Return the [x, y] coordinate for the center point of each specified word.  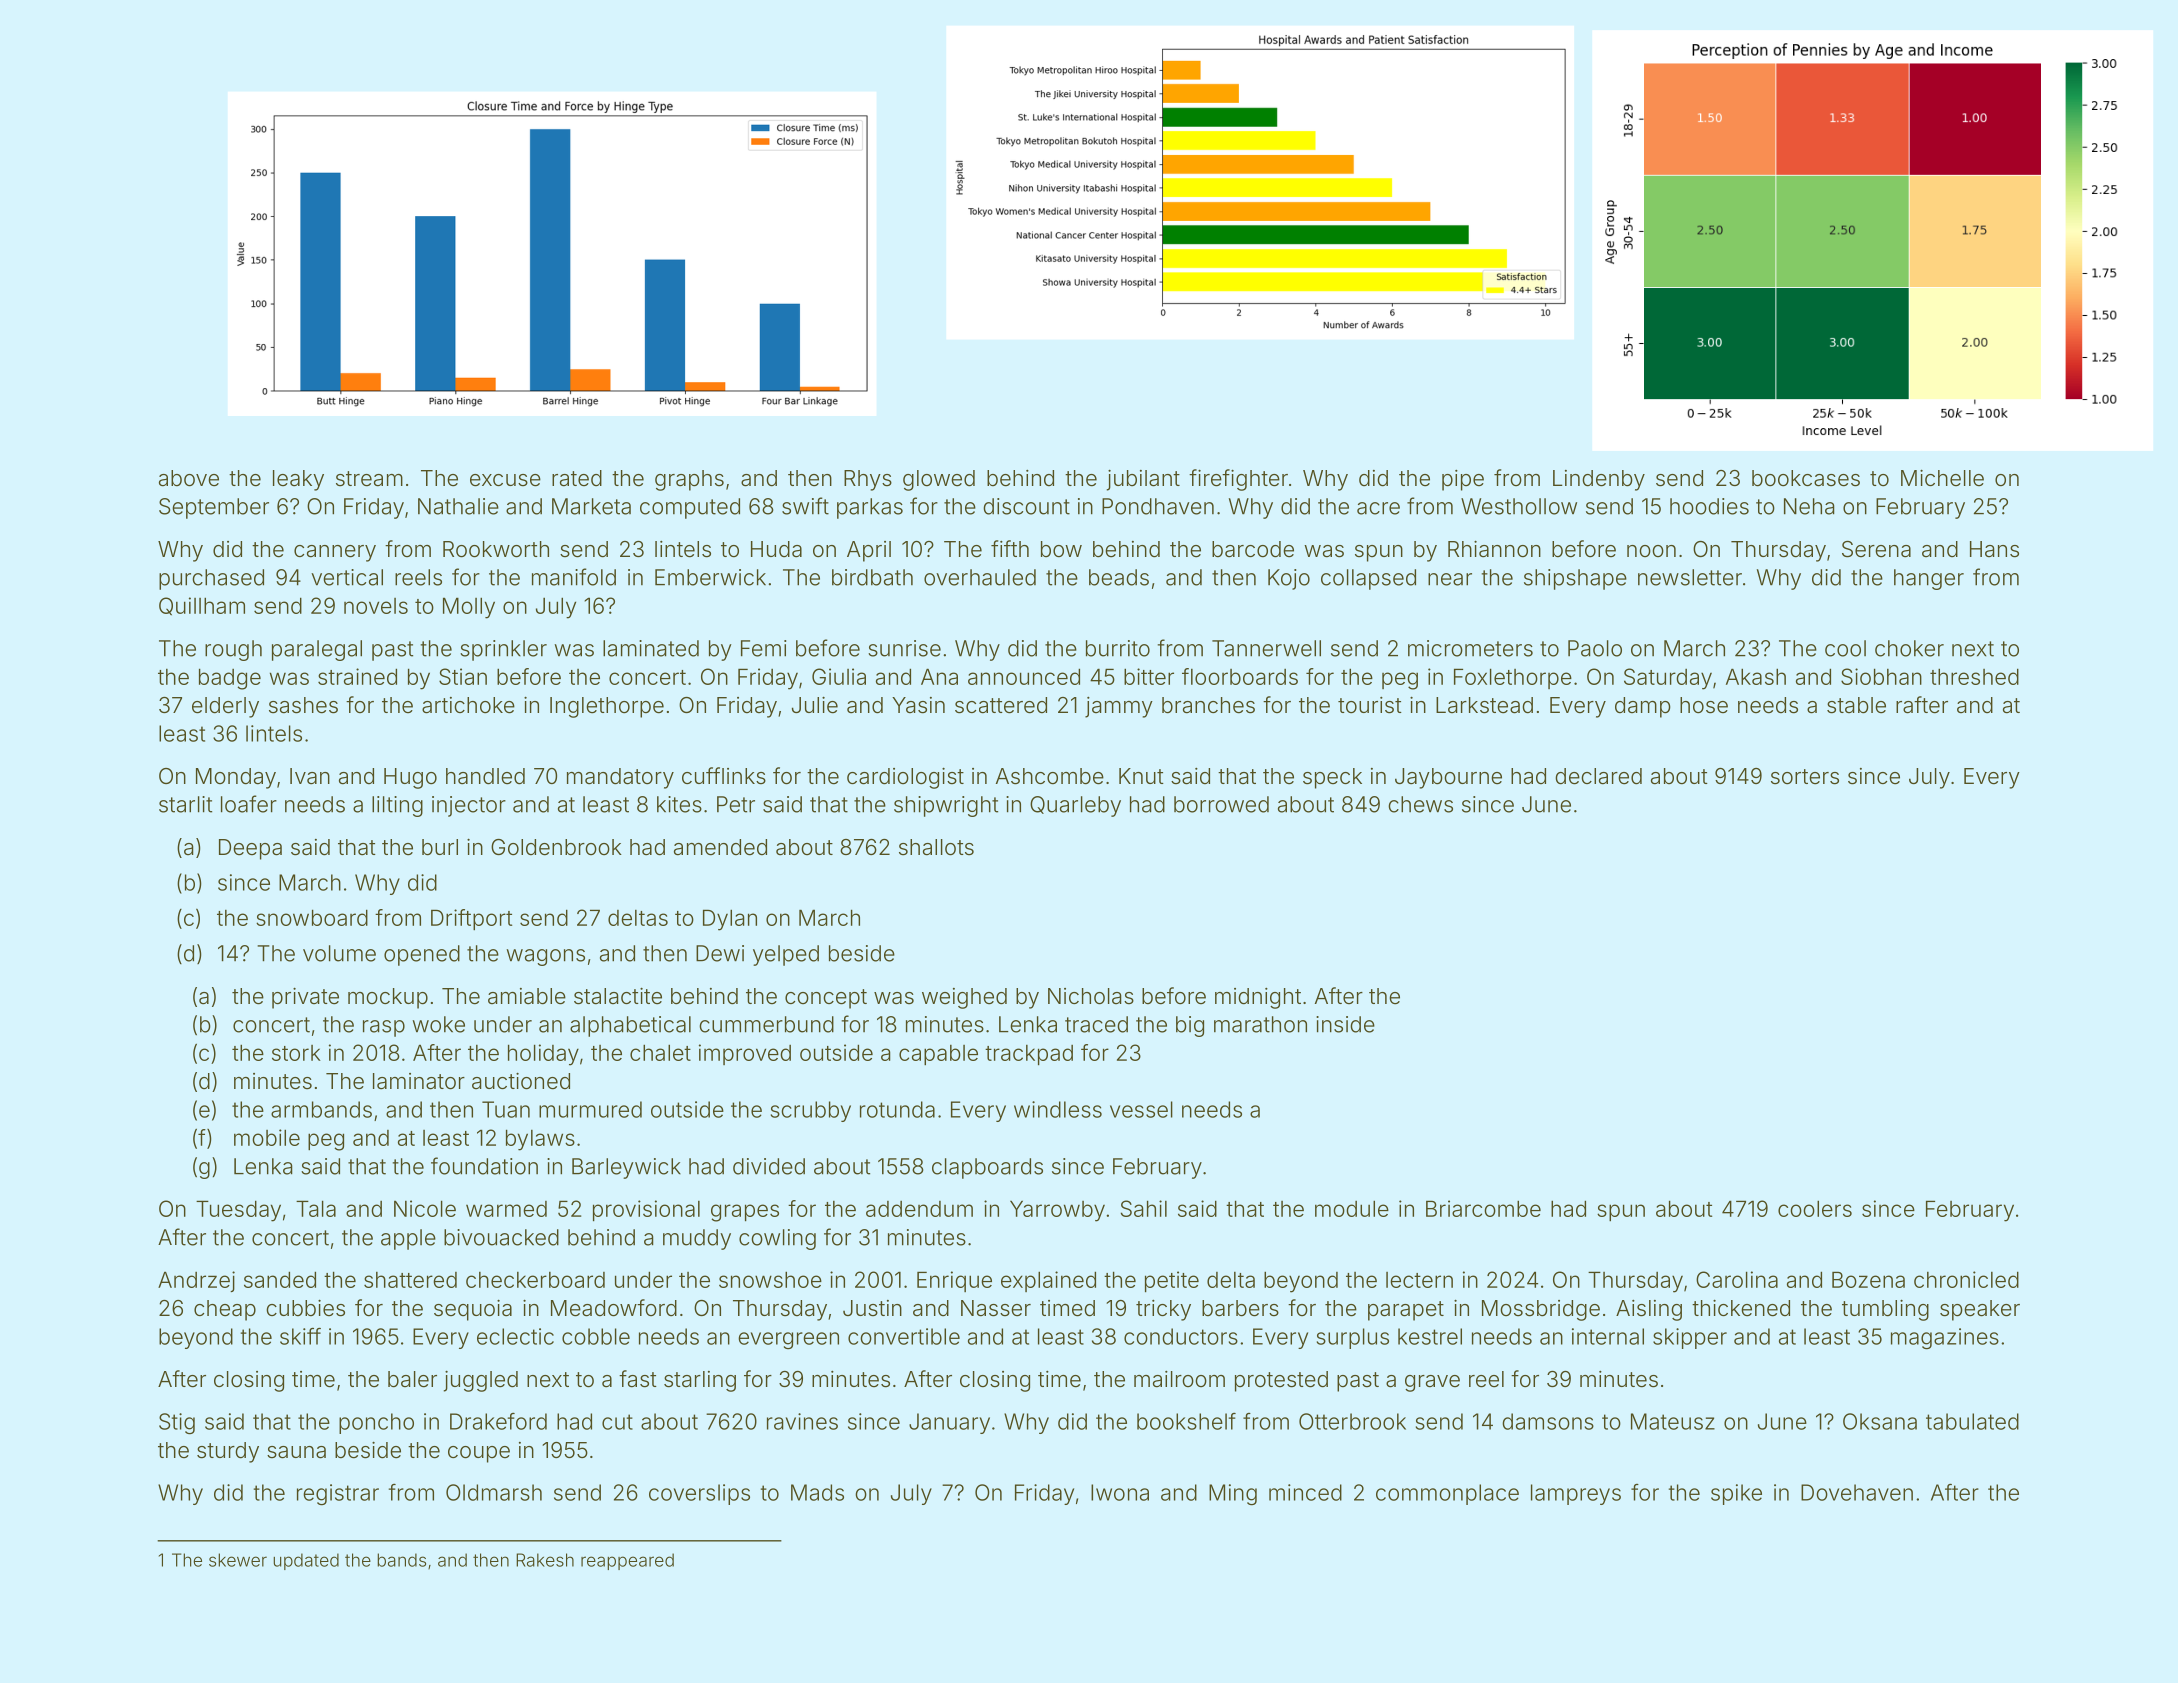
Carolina [1737, 1279]
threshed [1974, 676]
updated [306, 1561]
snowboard [312, 917]
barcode [1253, 549]
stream [369, 479]
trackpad [1029, 1055]
